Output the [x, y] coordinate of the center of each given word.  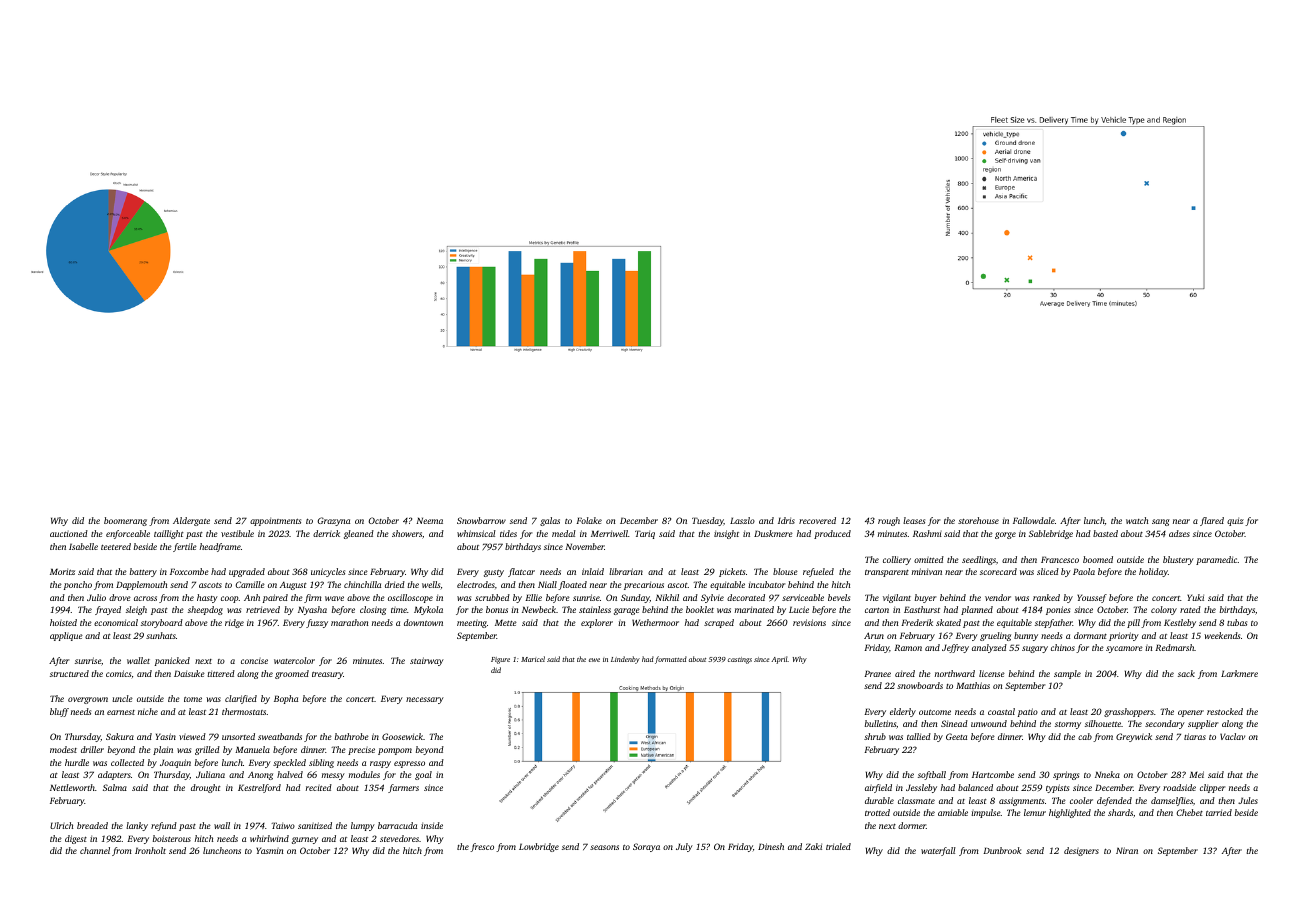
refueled [818, 572]
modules [364, 774]
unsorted [238, 736]
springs [1066, 775]
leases [914, 520]
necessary [425, 700]
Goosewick [402, 736]
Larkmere [1239, 673]
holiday [1153, 572]
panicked [172, 661]
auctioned [69, 533]
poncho [78, 585]
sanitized [315, 825]
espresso [409, 764]
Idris [786, 520]
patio [1028, 712]
